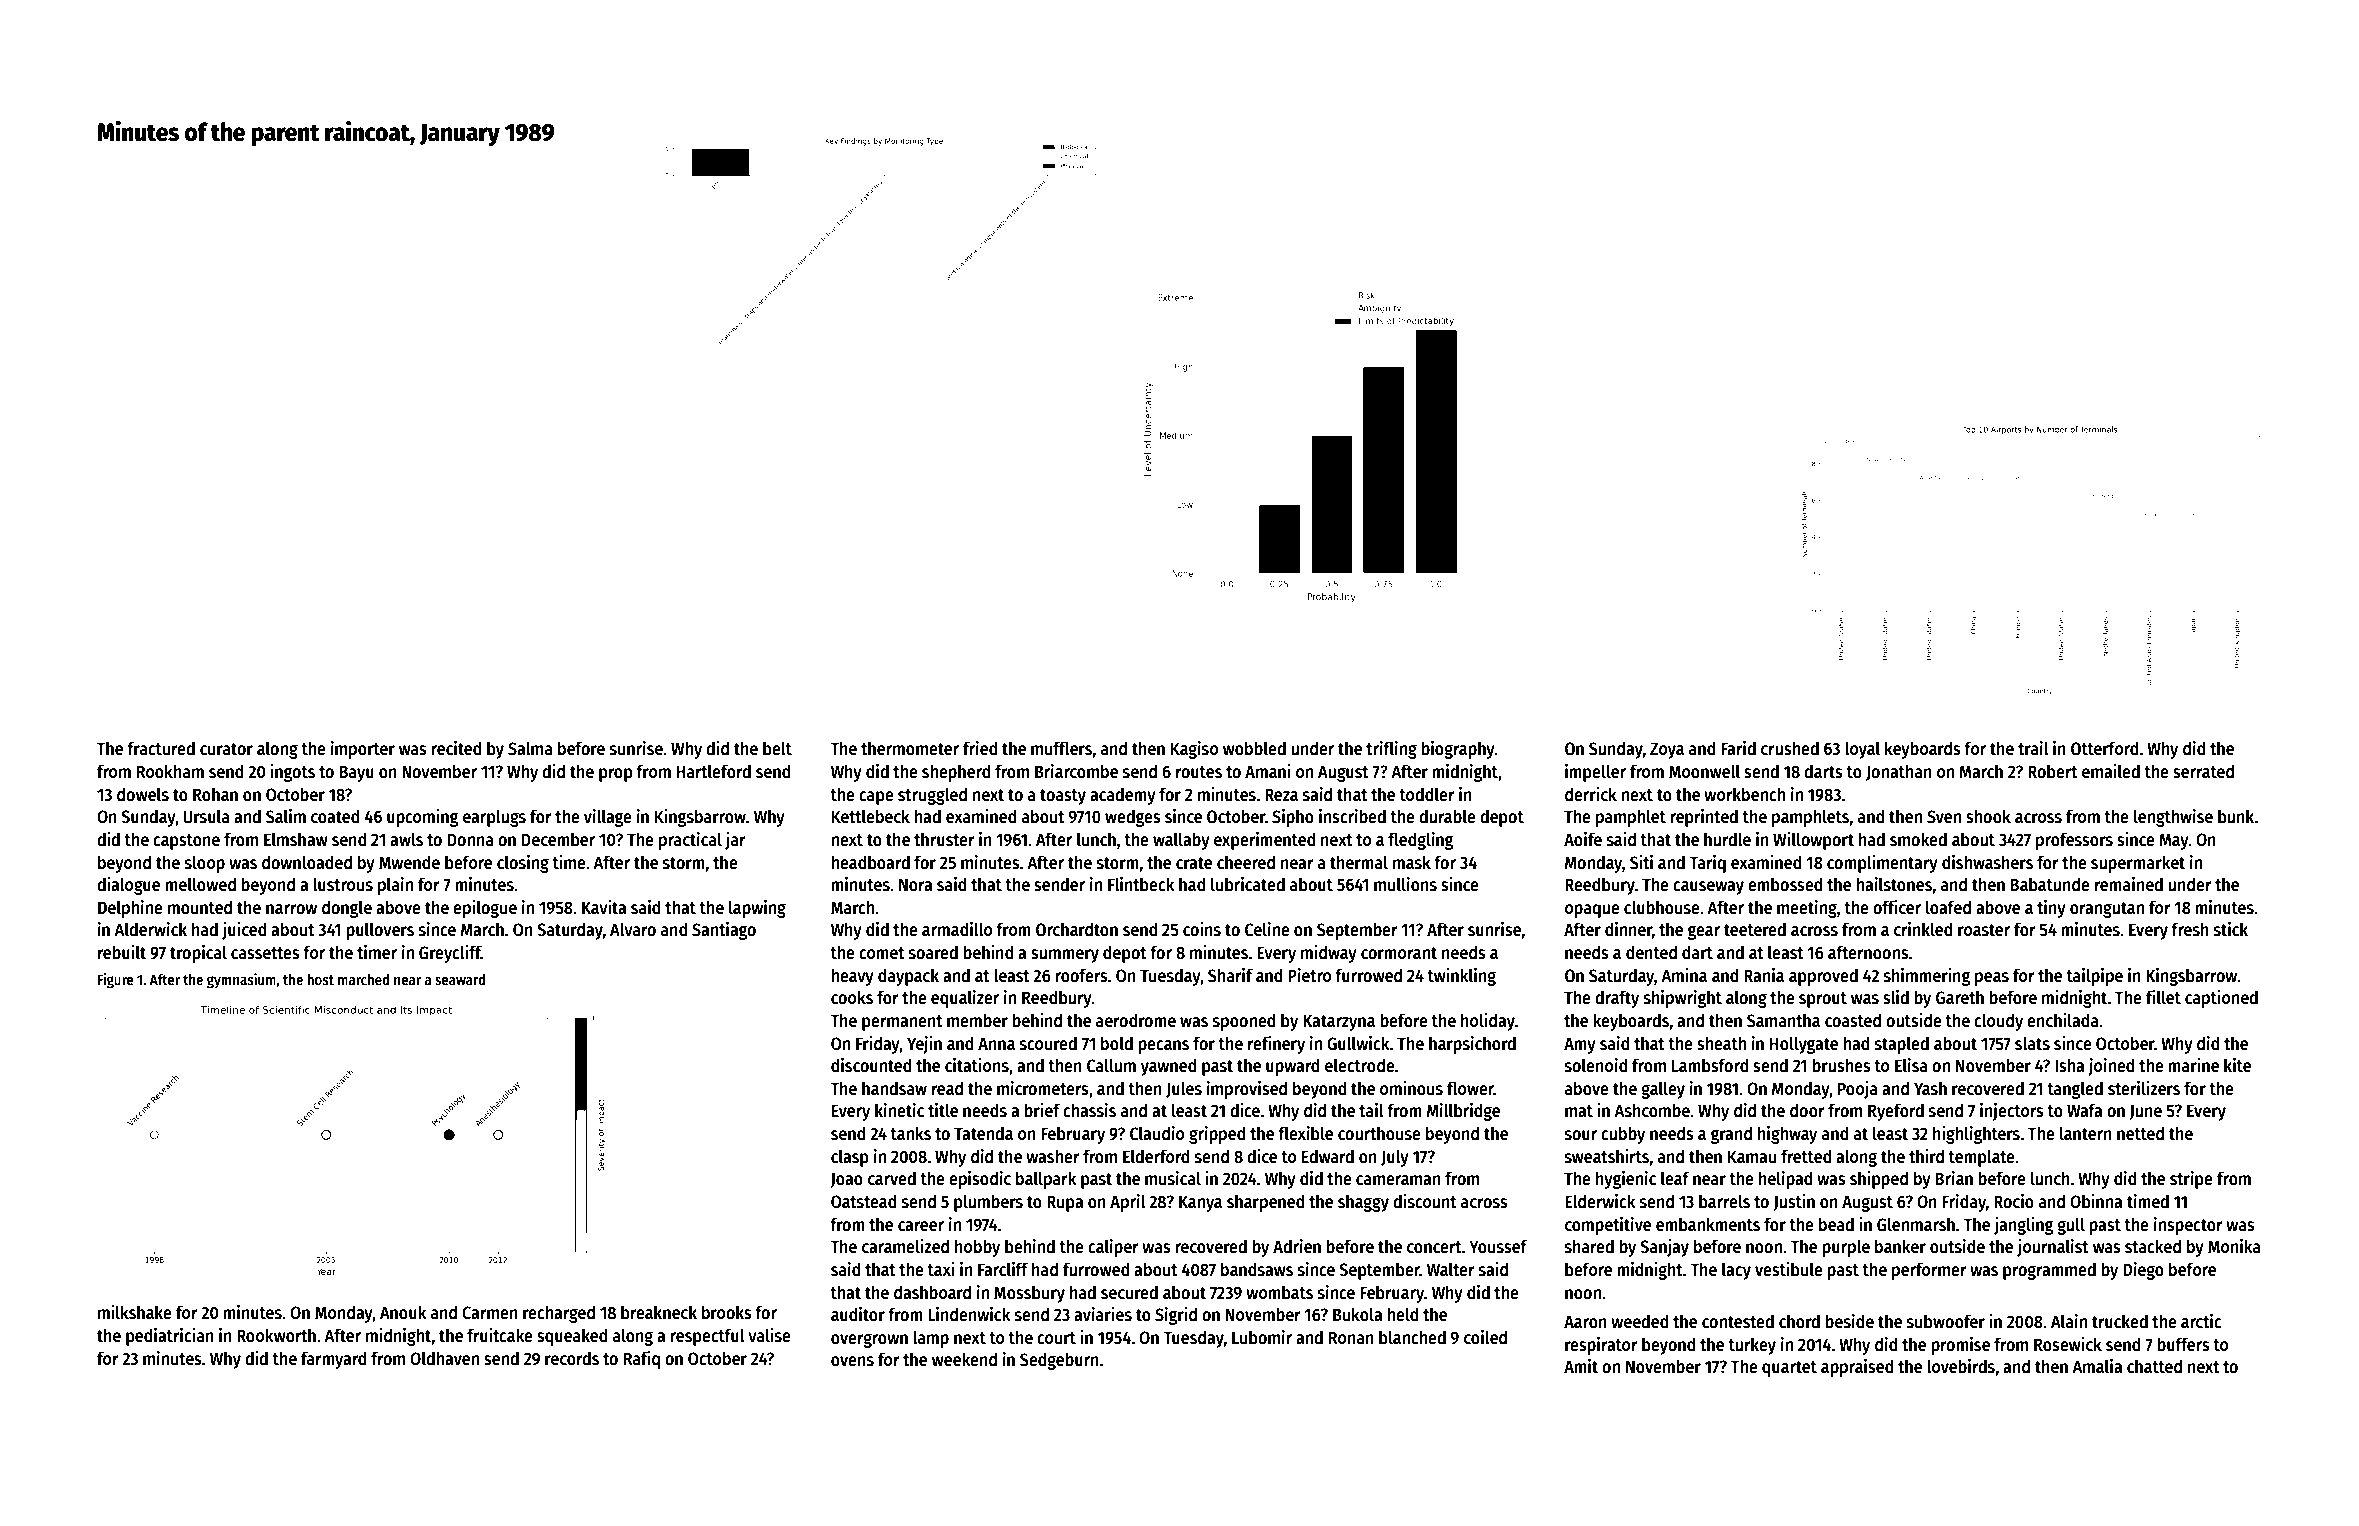 Image resolution: width=2359 pixels, height=1526 pixels. What do you see at coordinates (1328, 1156) in the image?
I see `Edward` at bounding box center [1328, 1156].
